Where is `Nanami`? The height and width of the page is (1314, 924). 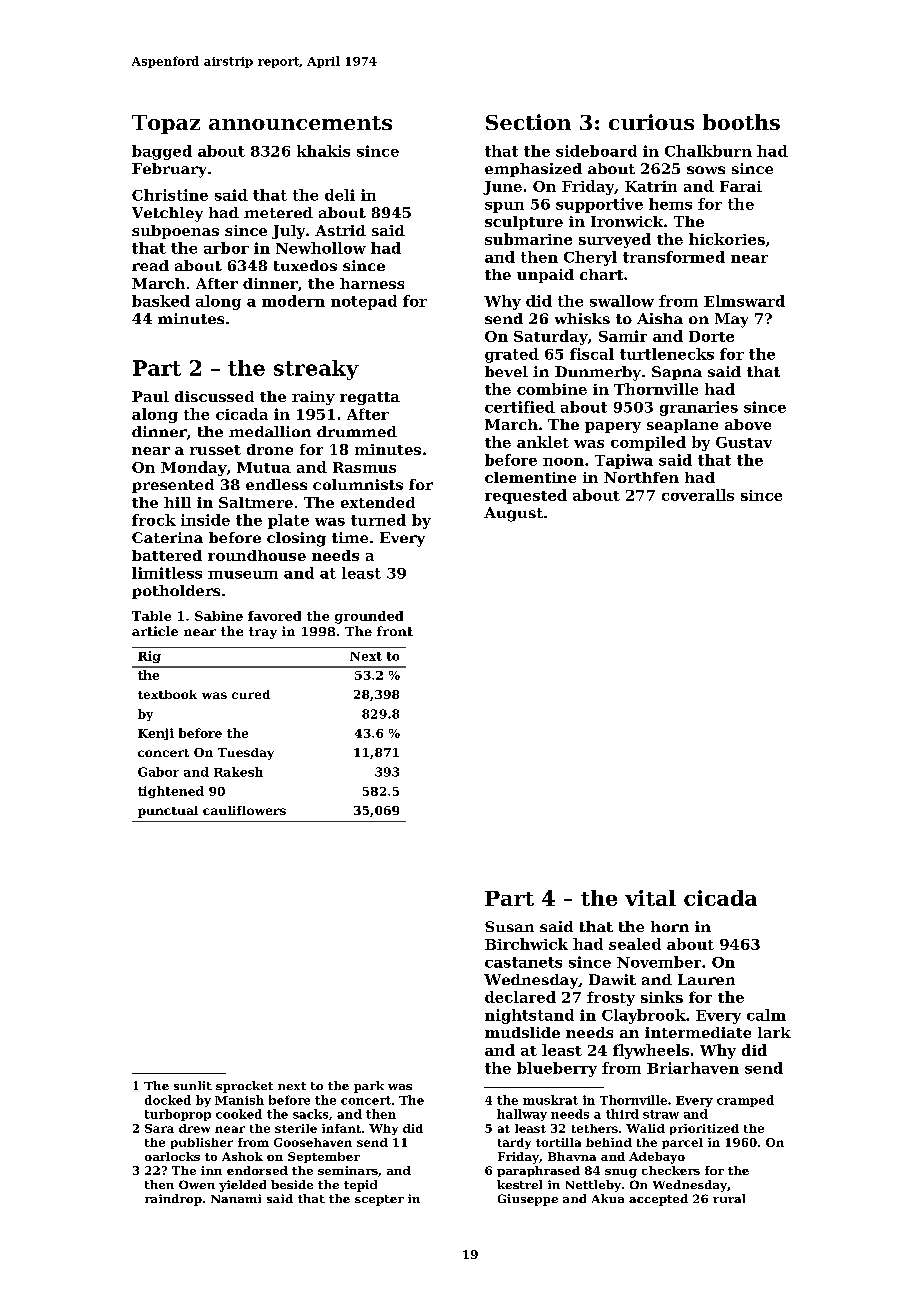 Nanami is located at coordinates (236, 1198).
